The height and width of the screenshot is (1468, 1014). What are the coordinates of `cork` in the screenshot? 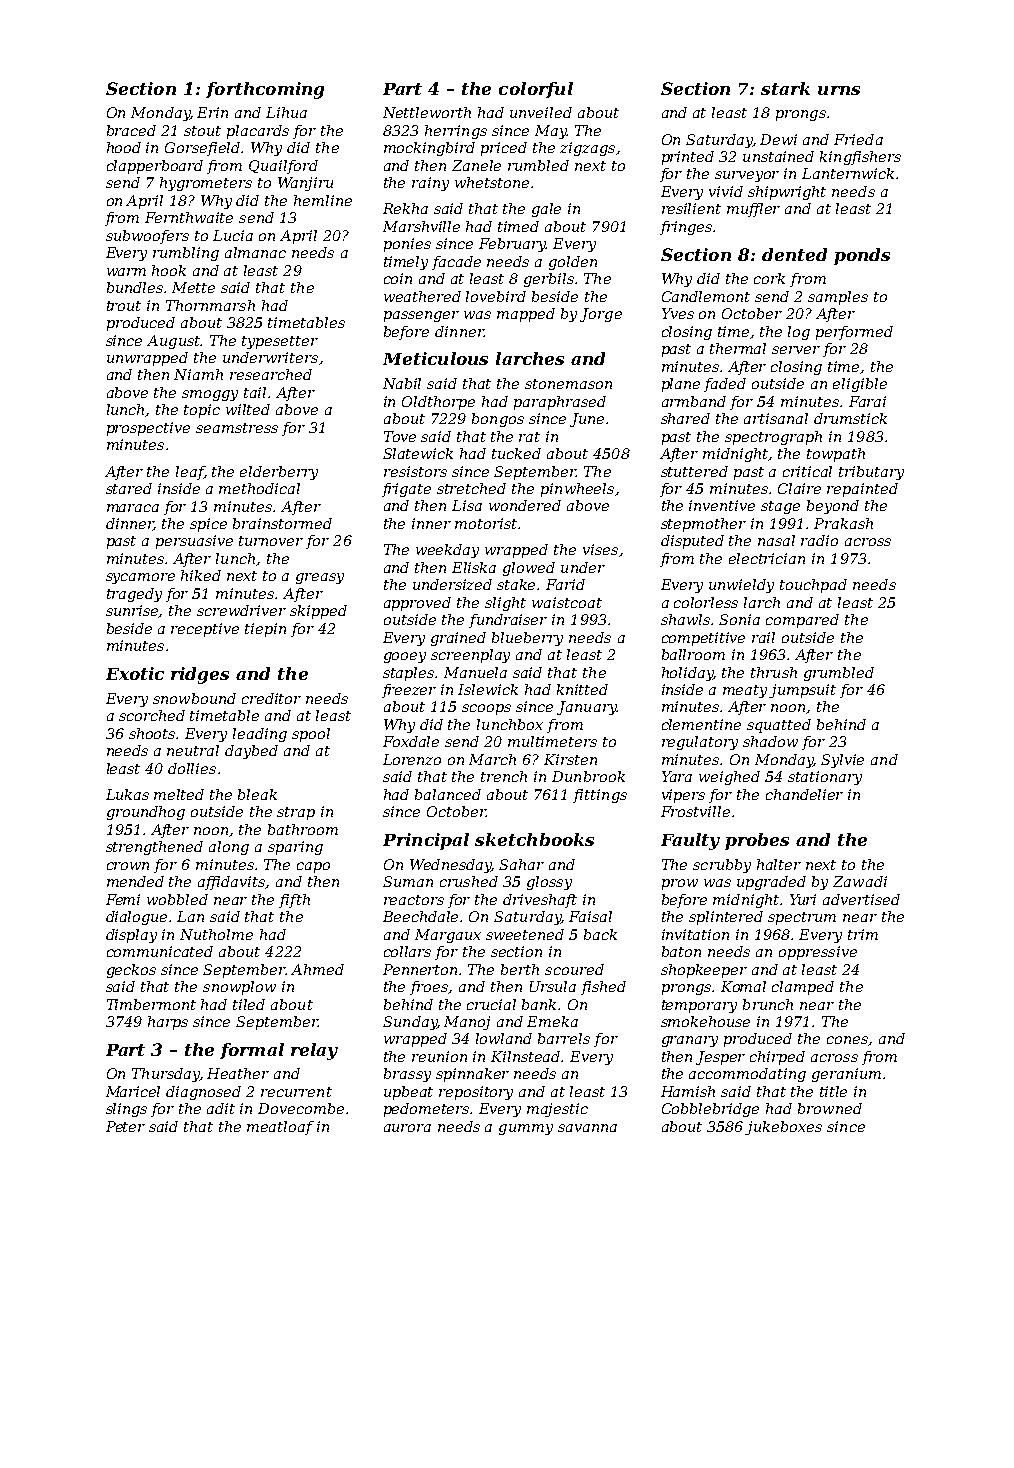 It's located at (769, 278).
